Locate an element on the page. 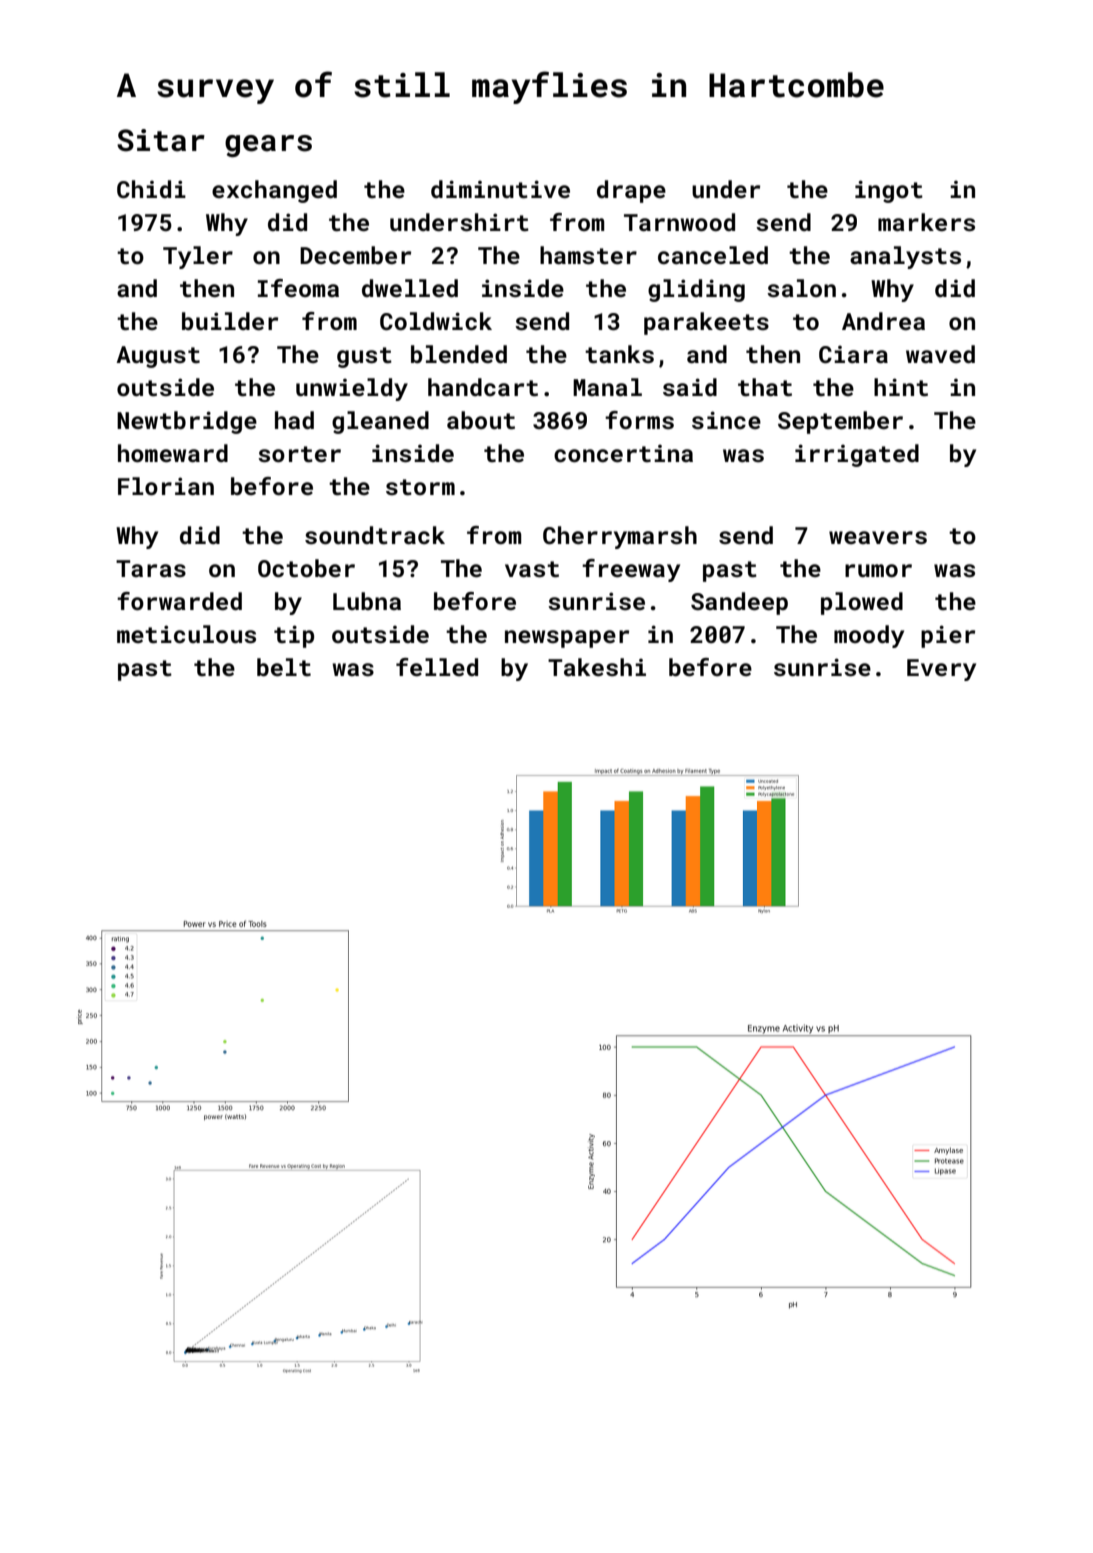  diminutive is located at coordinates (500, 189).
